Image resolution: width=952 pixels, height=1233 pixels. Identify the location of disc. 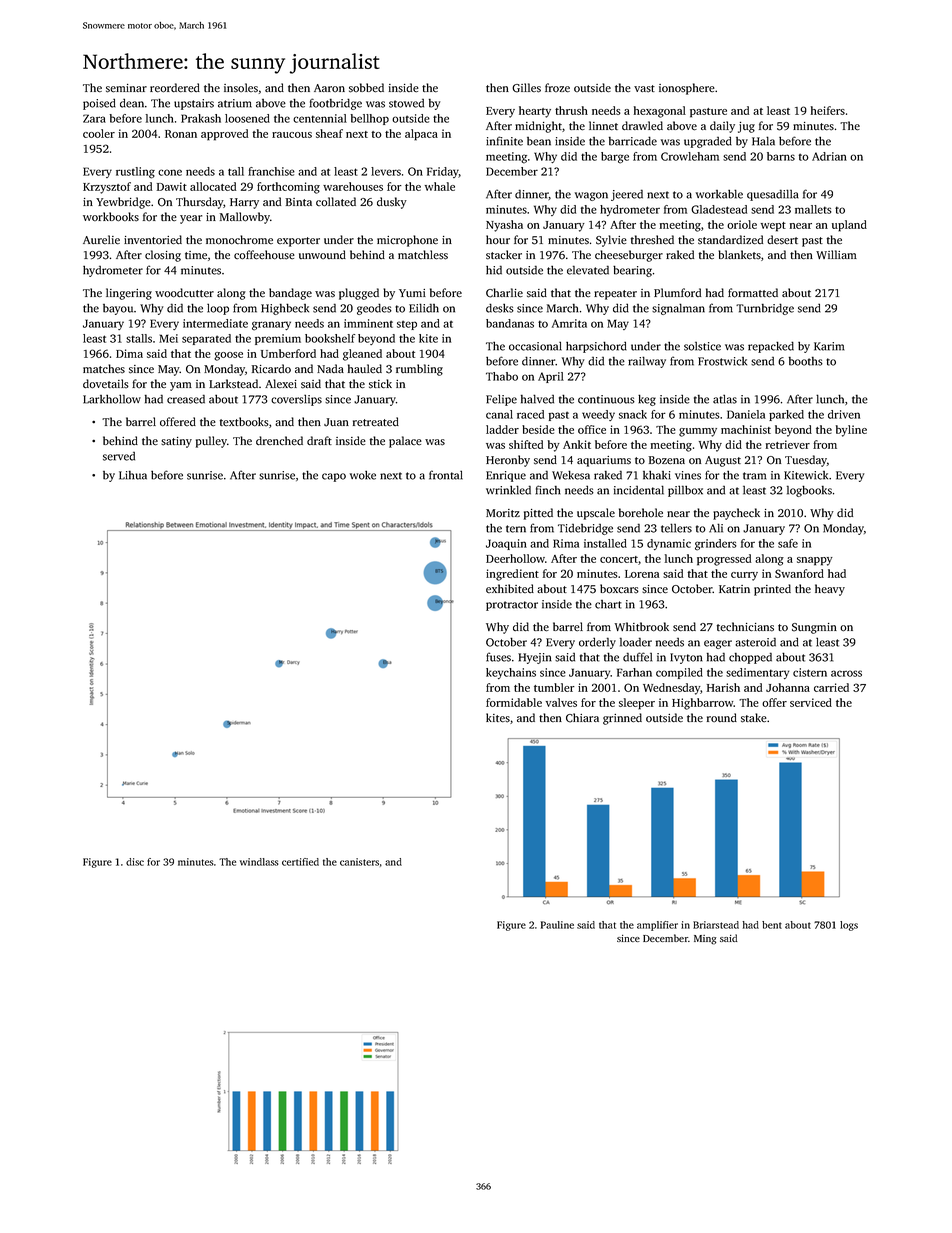
(135, 862).
